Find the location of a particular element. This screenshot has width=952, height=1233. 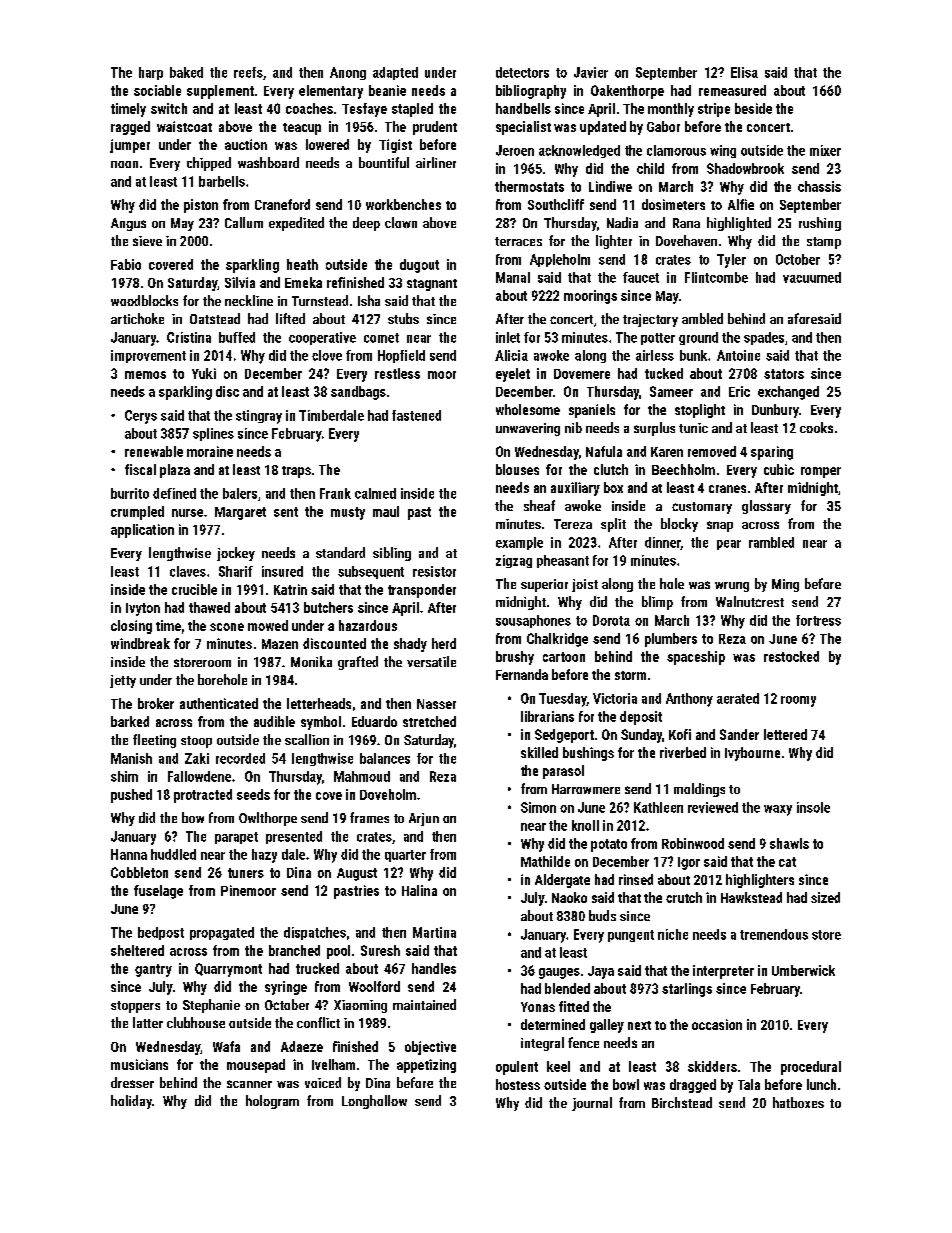

Javier is located at coordinates (591, 72).
